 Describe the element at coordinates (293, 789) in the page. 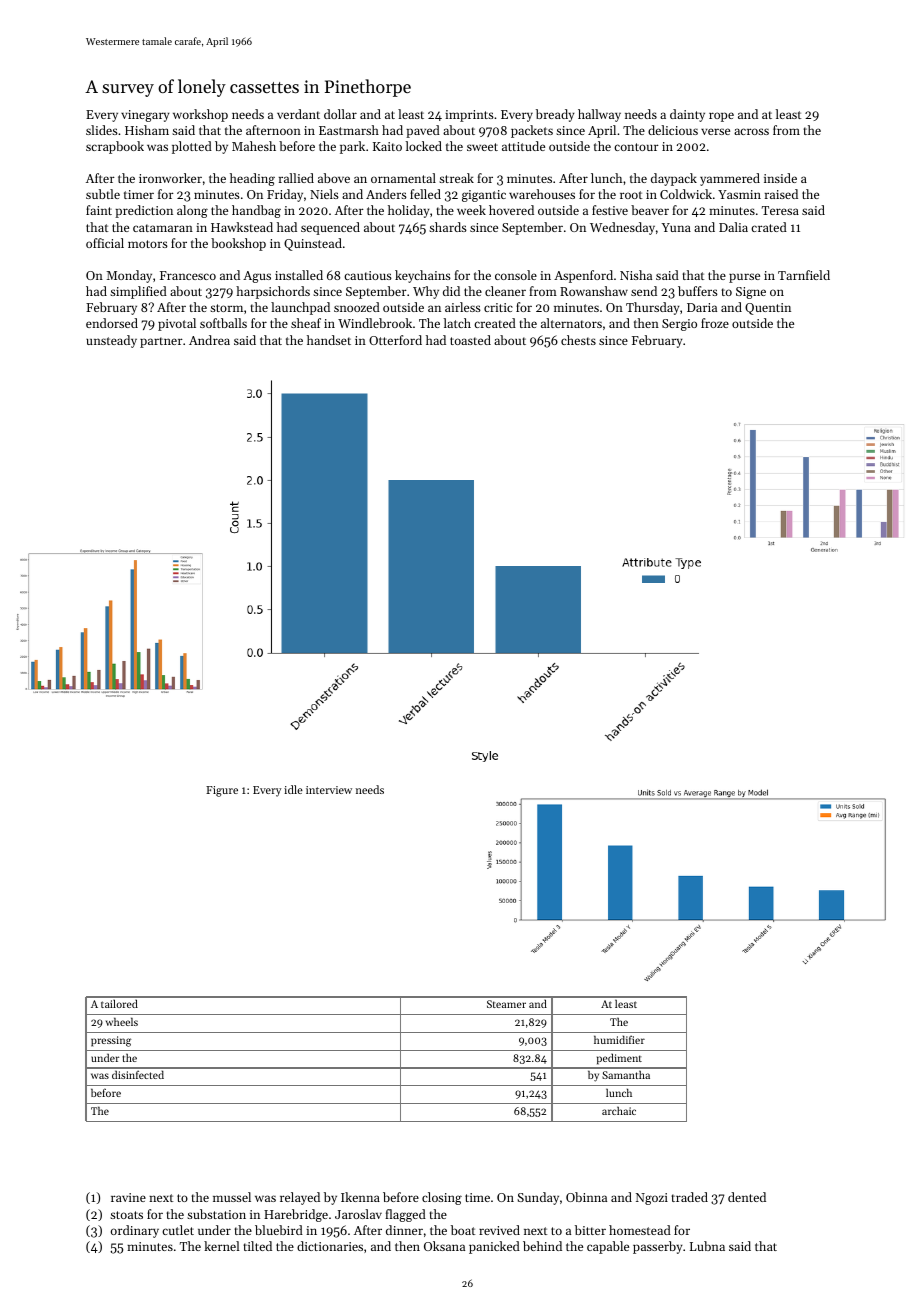

I see `idle` at that location.
